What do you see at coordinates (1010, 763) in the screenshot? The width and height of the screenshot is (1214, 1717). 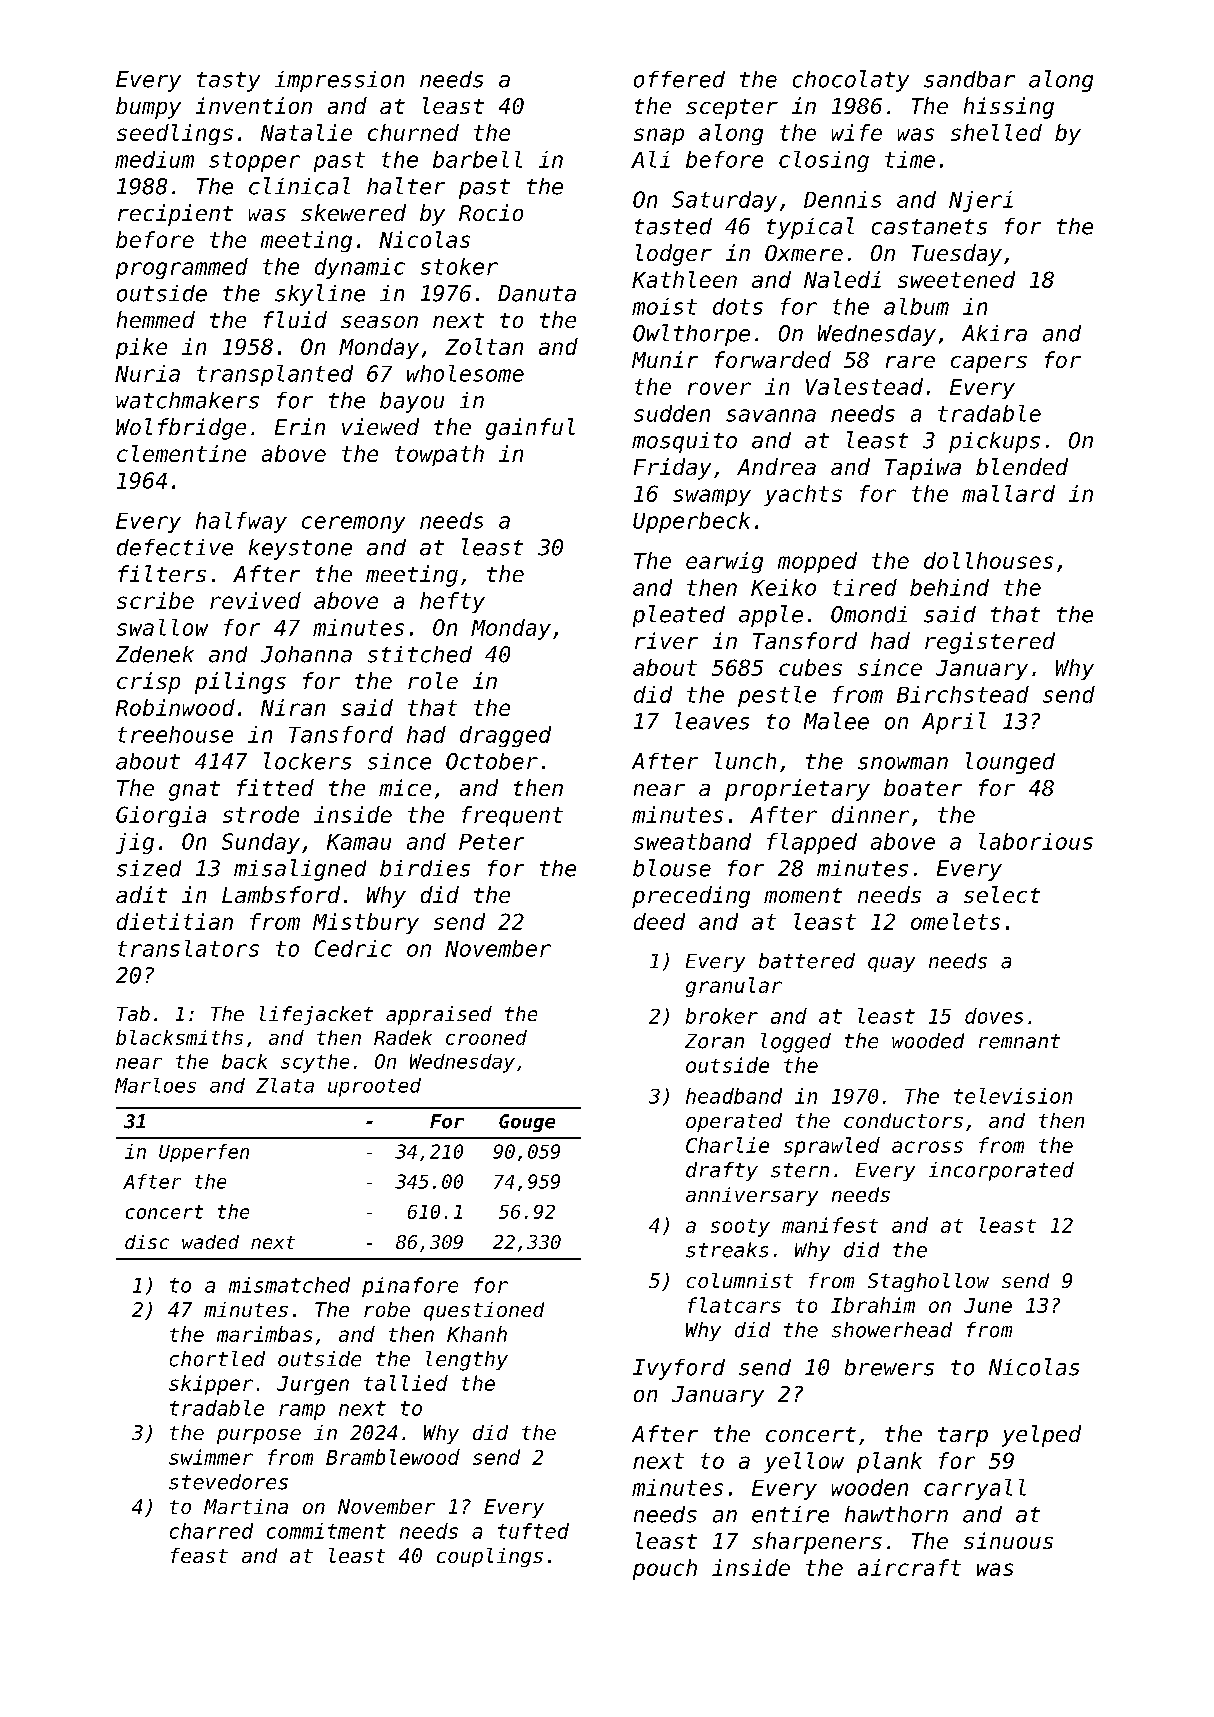 I see `lounged` at bounding box center [1010, 763].
